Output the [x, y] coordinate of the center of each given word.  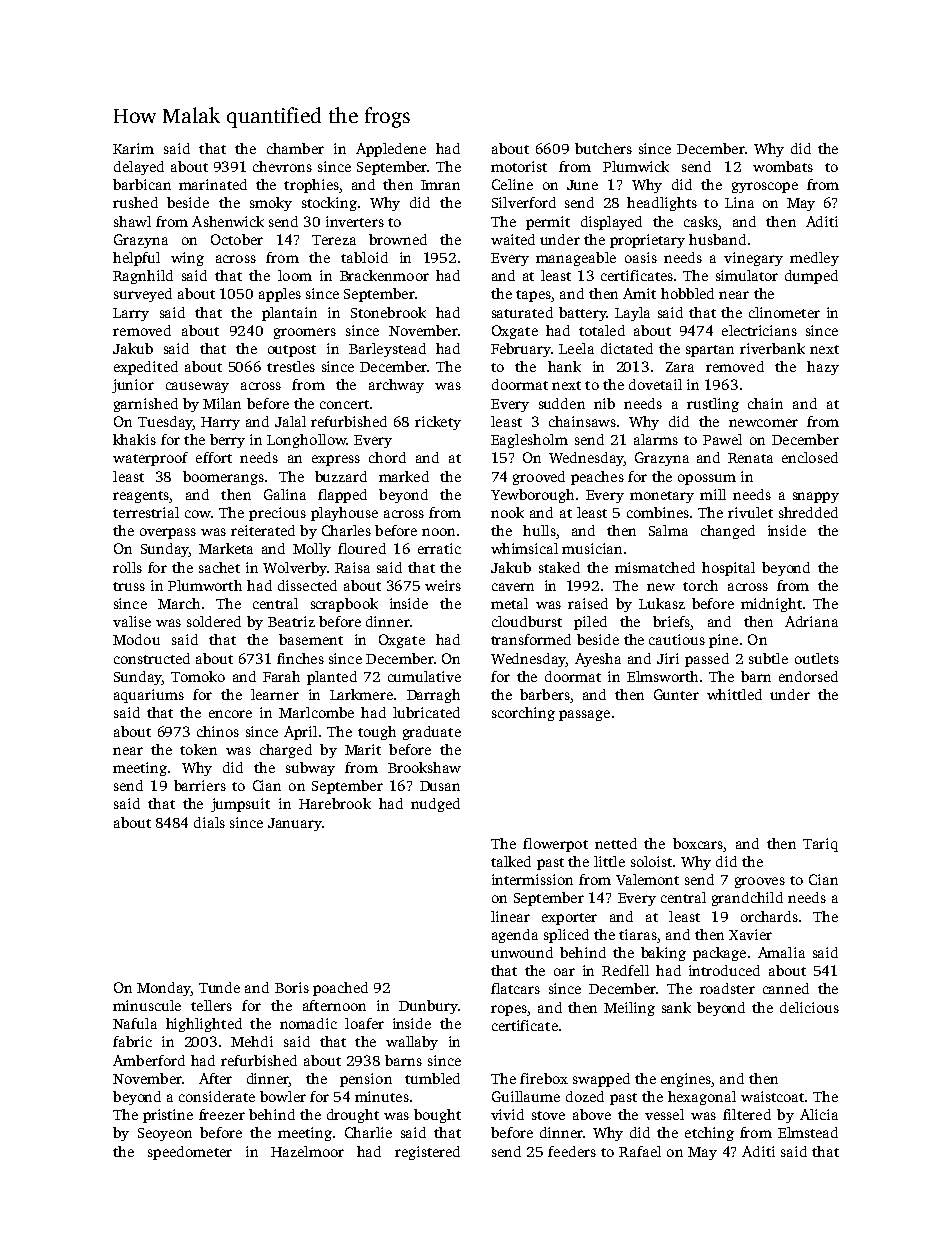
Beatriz [291, 621]
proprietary [647, 241]
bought [437, 1116]
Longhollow [306, 441]
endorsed [808, 676]
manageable [576, 259]
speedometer [190, 1153]
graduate [432, 733]
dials [209, 822]
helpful [136, 259]
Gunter [676, 694]
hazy [823, 368]
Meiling [629, 1009]
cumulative [424, 676]
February [521, 350]
